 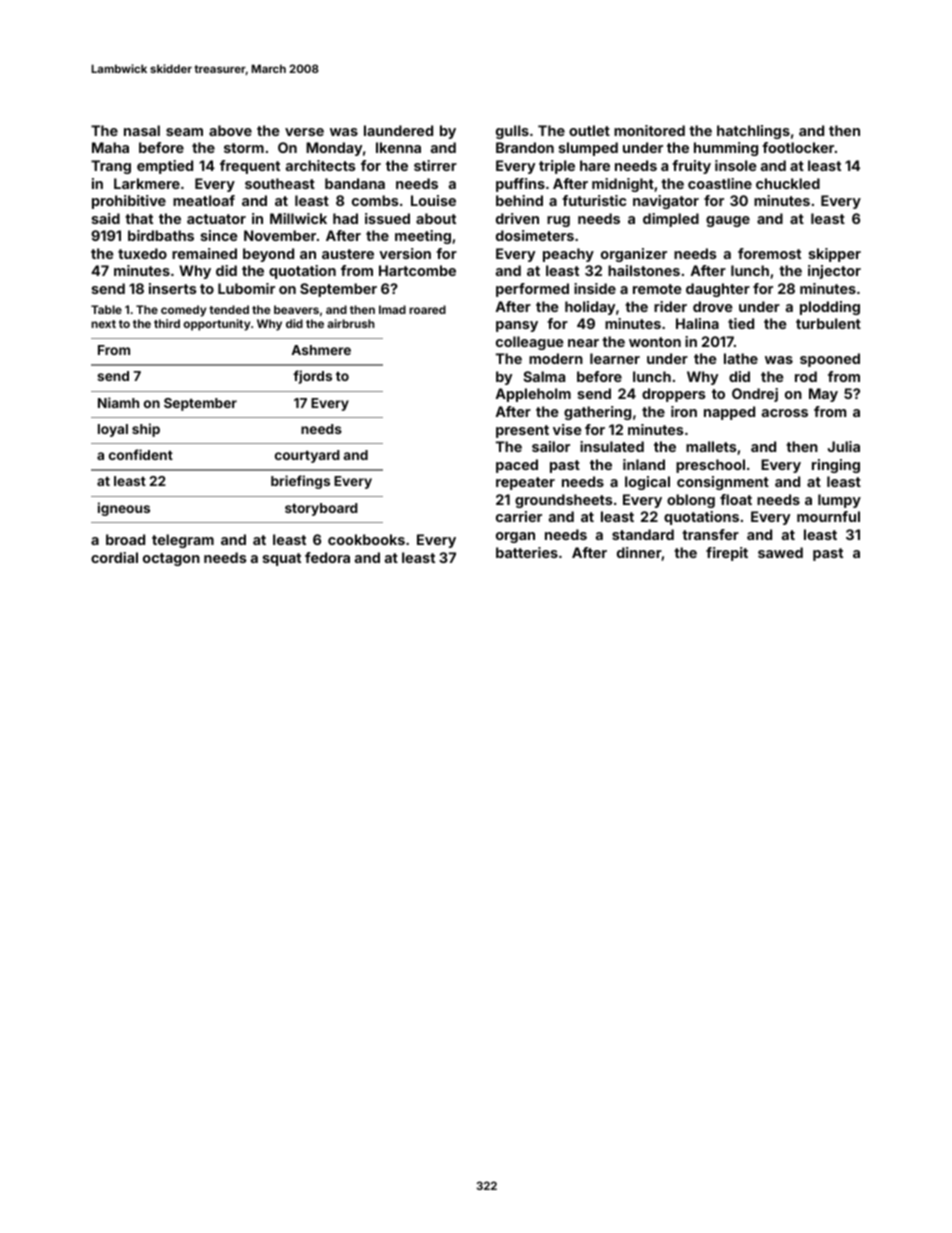 What do you see at coordinates (727, 554) in the screenshot?
I see `firepit` at bounding box center [727, 554].
